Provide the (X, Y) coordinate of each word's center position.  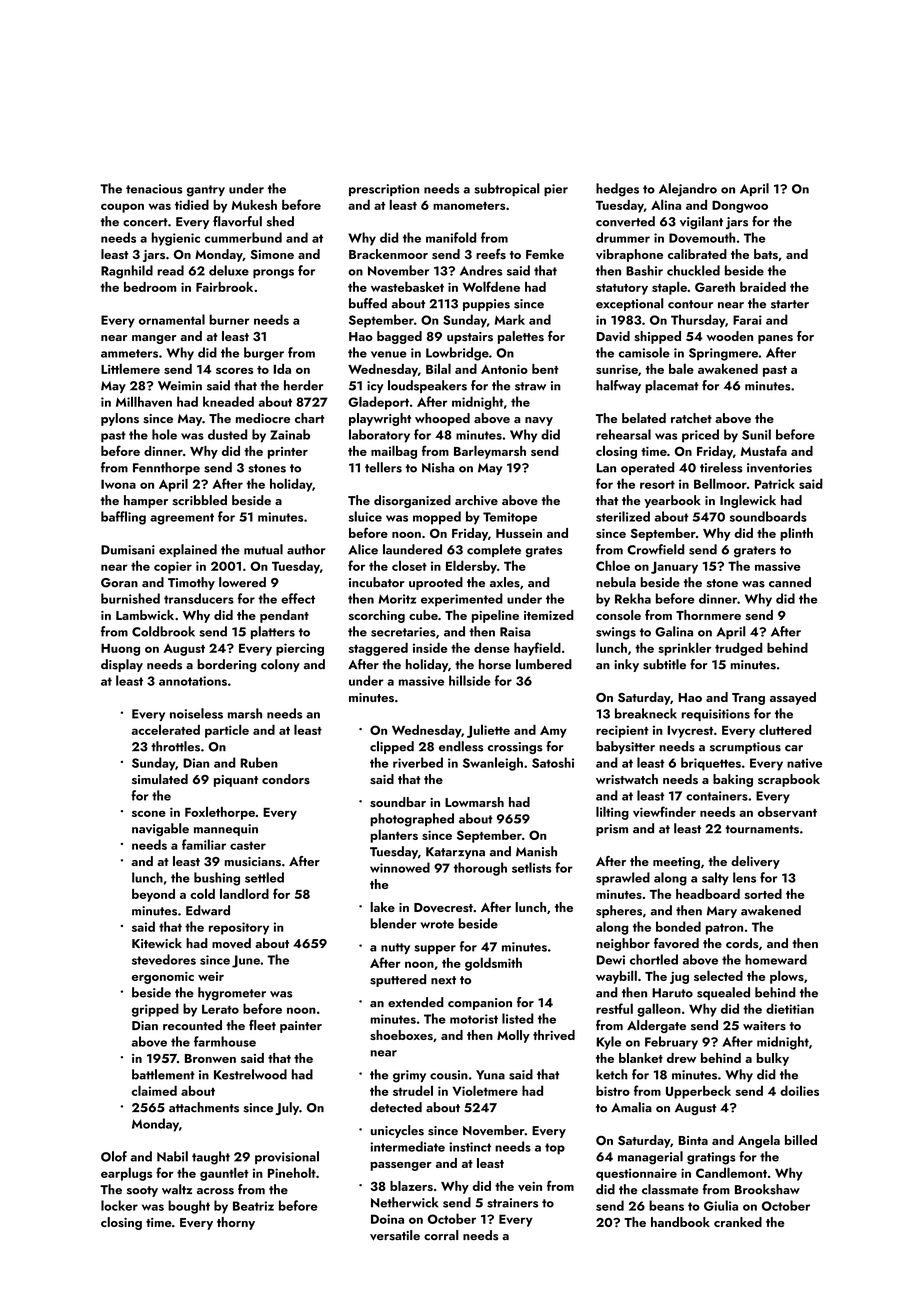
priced (700, 436)
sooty (142, 1191)
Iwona (118, 484)
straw (530, 386)
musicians (253, 862)
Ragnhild (127, 272)
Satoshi (553, 762)
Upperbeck (698, 1092)
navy (539, 421)
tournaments (762, 829)
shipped (657, 337)
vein (530, 1186)
